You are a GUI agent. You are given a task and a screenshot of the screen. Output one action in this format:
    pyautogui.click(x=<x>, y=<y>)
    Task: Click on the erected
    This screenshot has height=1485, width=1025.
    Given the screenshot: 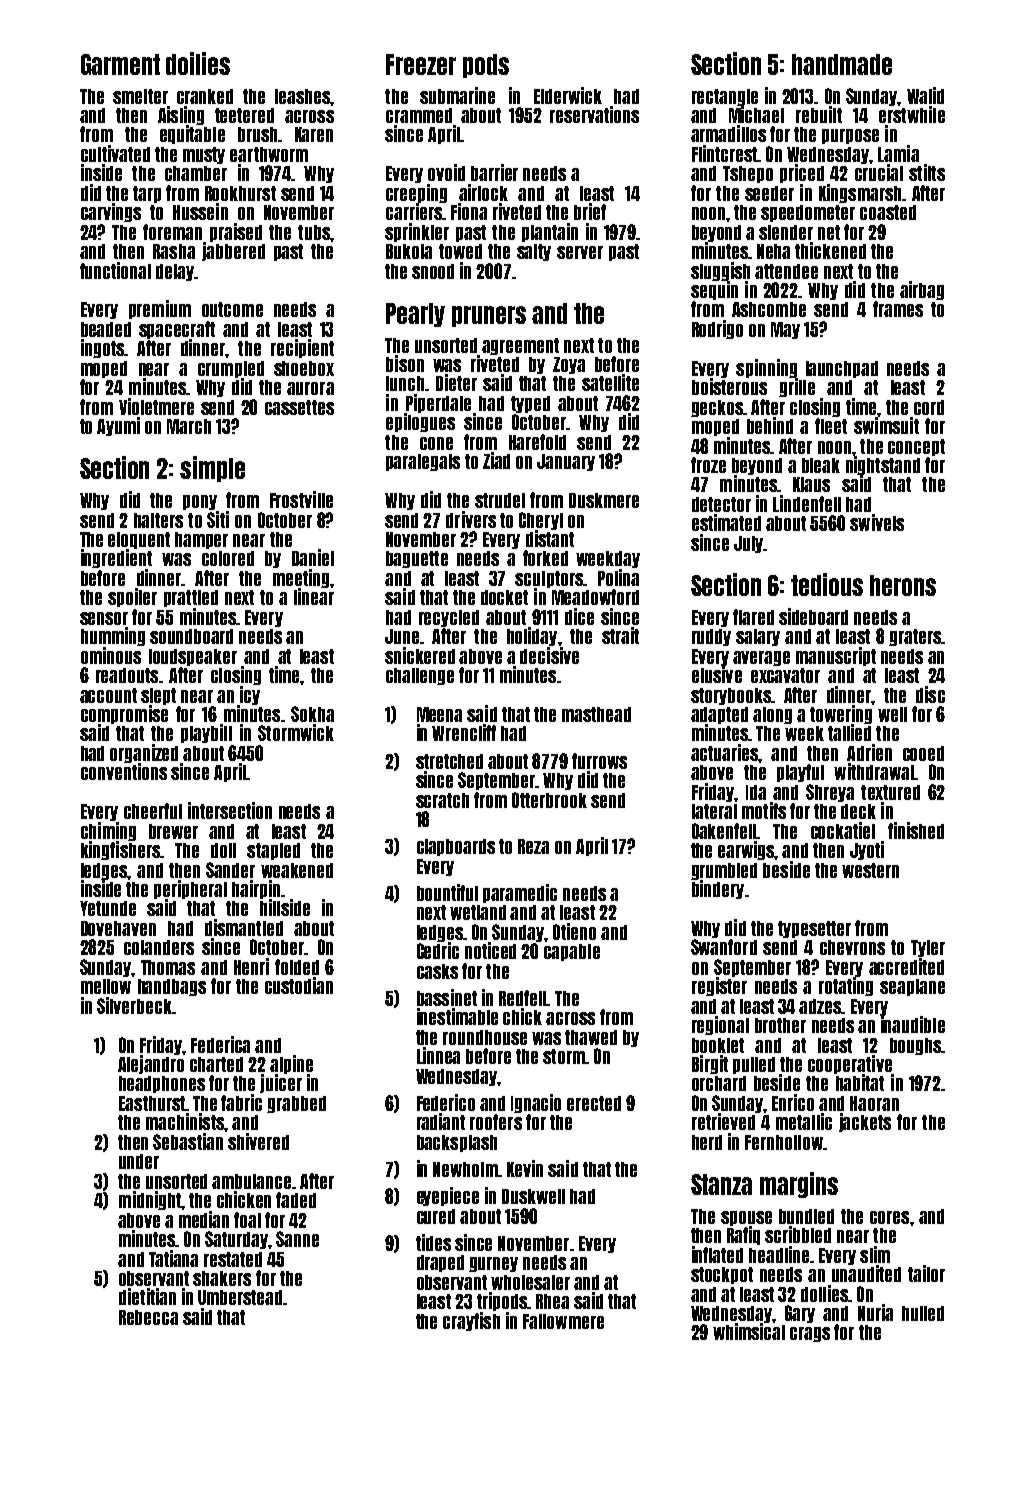 What is the action you would take?
    pyautogui.click(x=594, y=1103)
